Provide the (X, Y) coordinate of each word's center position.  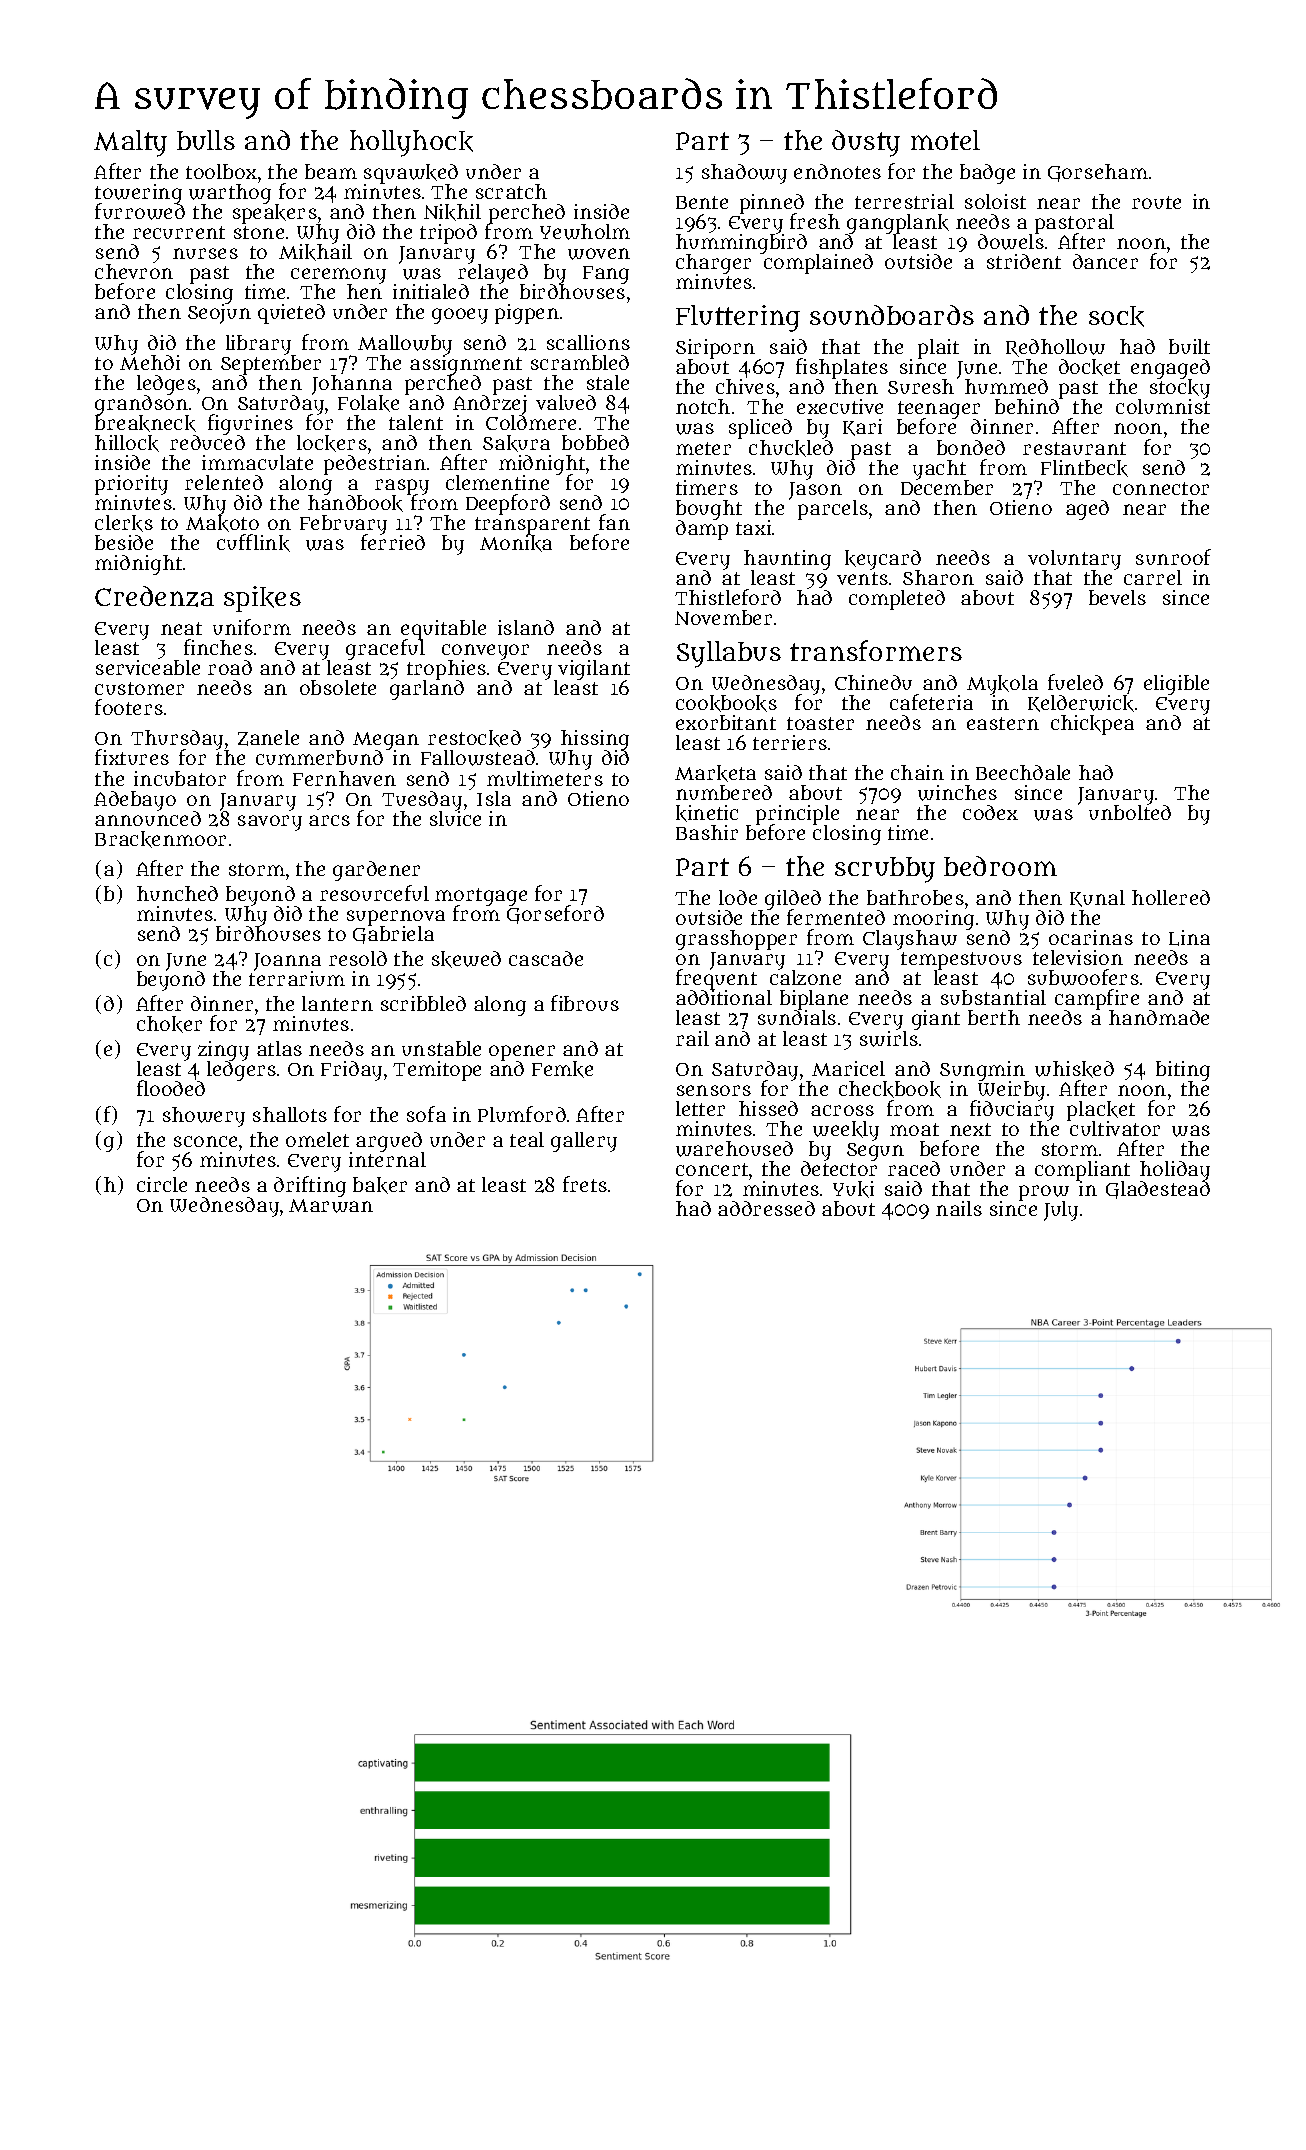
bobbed (595, 442)
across (842, 1110)
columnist (1163, 407)
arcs (329, 820)
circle (162, 1184)
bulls (206, 140)
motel (945, 140)
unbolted (1130, 812)
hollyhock (411, 143)
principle (797, 815)
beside (124, 542)
